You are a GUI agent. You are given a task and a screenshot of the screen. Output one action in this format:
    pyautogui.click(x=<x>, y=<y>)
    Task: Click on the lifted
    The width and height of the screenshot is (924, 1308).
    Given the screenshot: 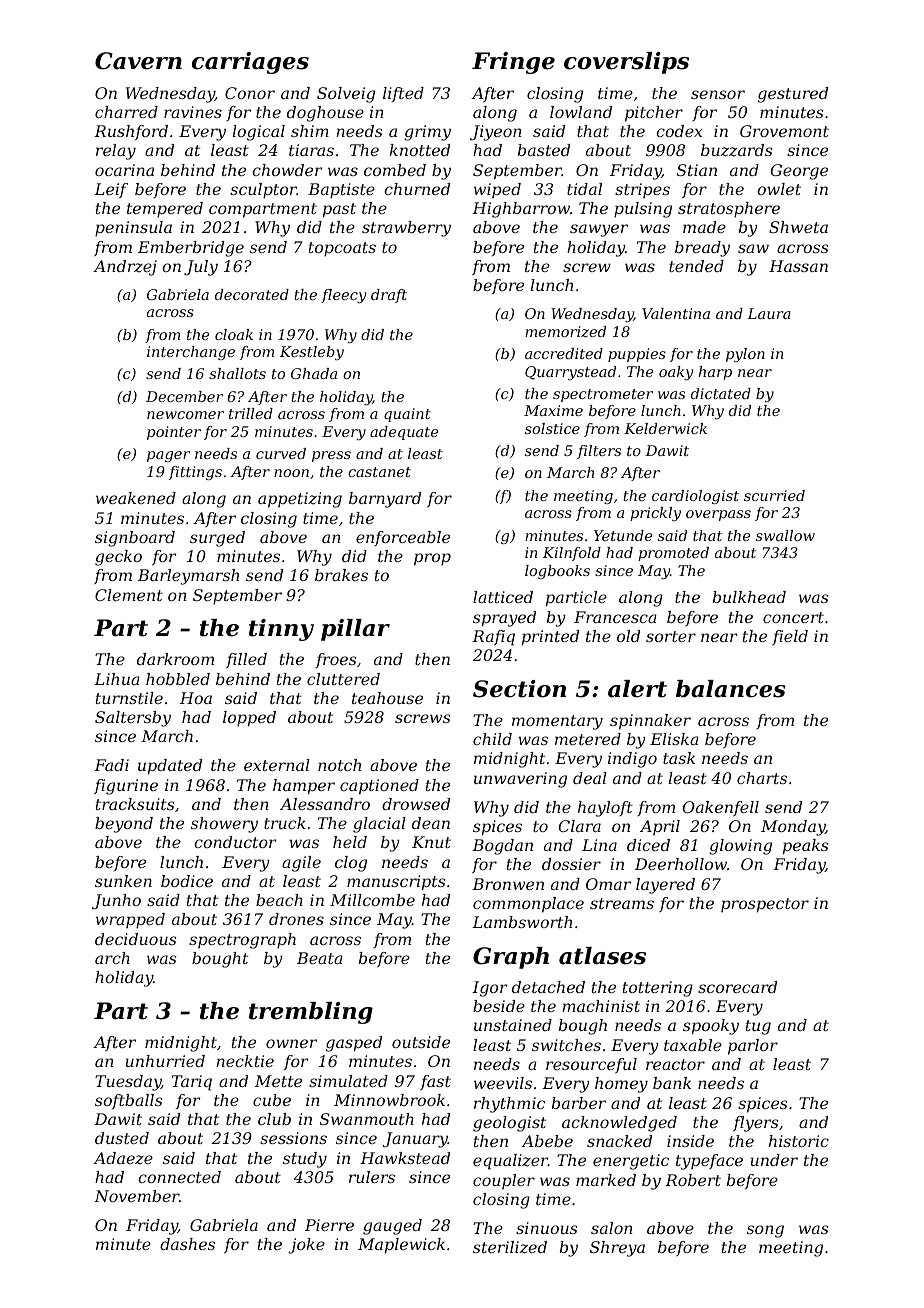 What is the action you would take?
    pyautogui.click(x=403, y=94)
